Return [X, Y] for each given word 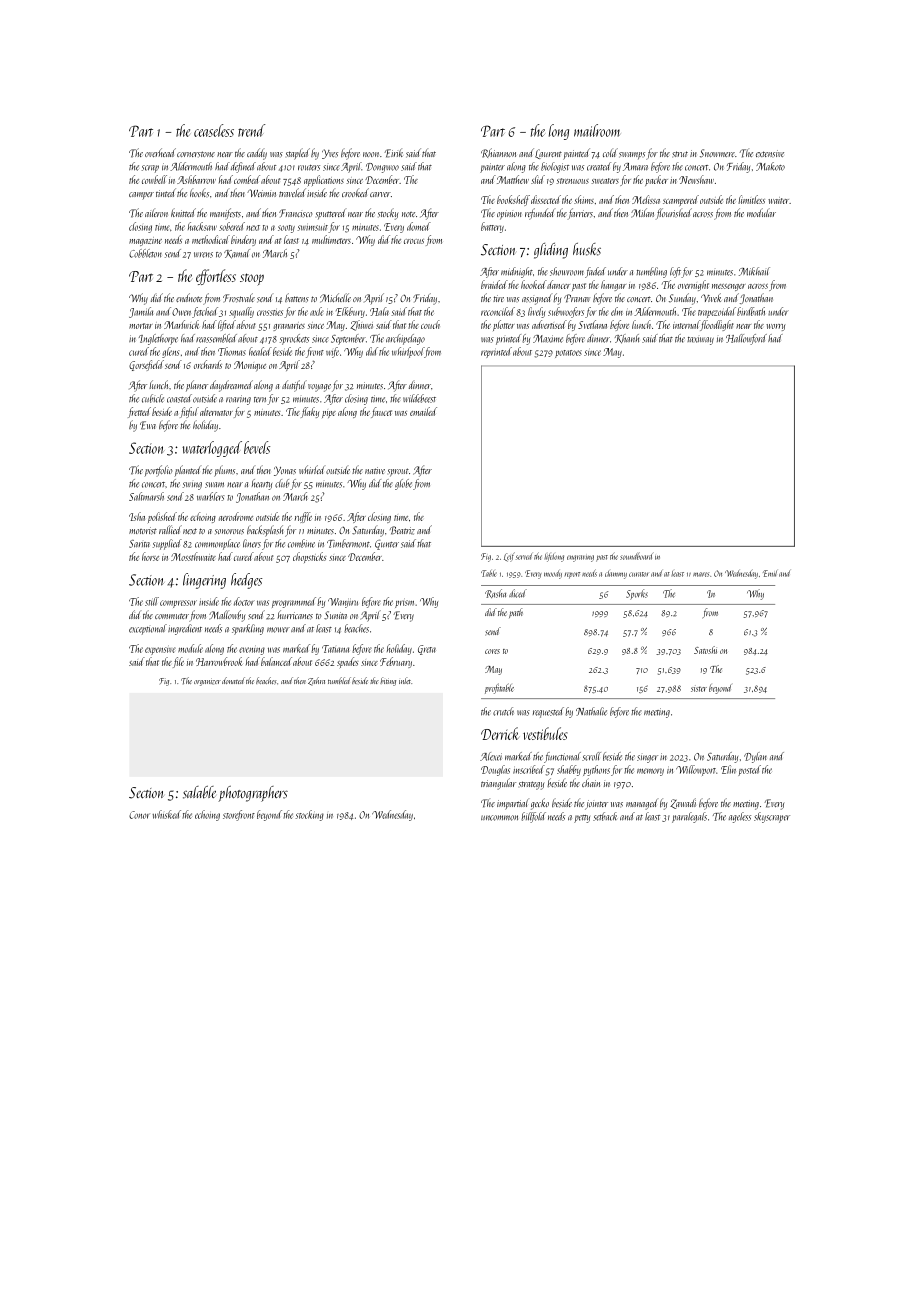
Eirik [393, 153]
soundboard [636, 556]
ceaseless [214, 130]
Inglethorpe [158, 339]
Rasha [495, 593]
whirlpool [408, 352]
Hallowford [746, 339]
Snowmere [717, 153]
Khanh [627, 339]
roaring [238, 400]
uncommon [499, 818]
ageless [740, 817]
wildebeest [419, 398]
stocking [309, 815]
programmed [294, 602]
